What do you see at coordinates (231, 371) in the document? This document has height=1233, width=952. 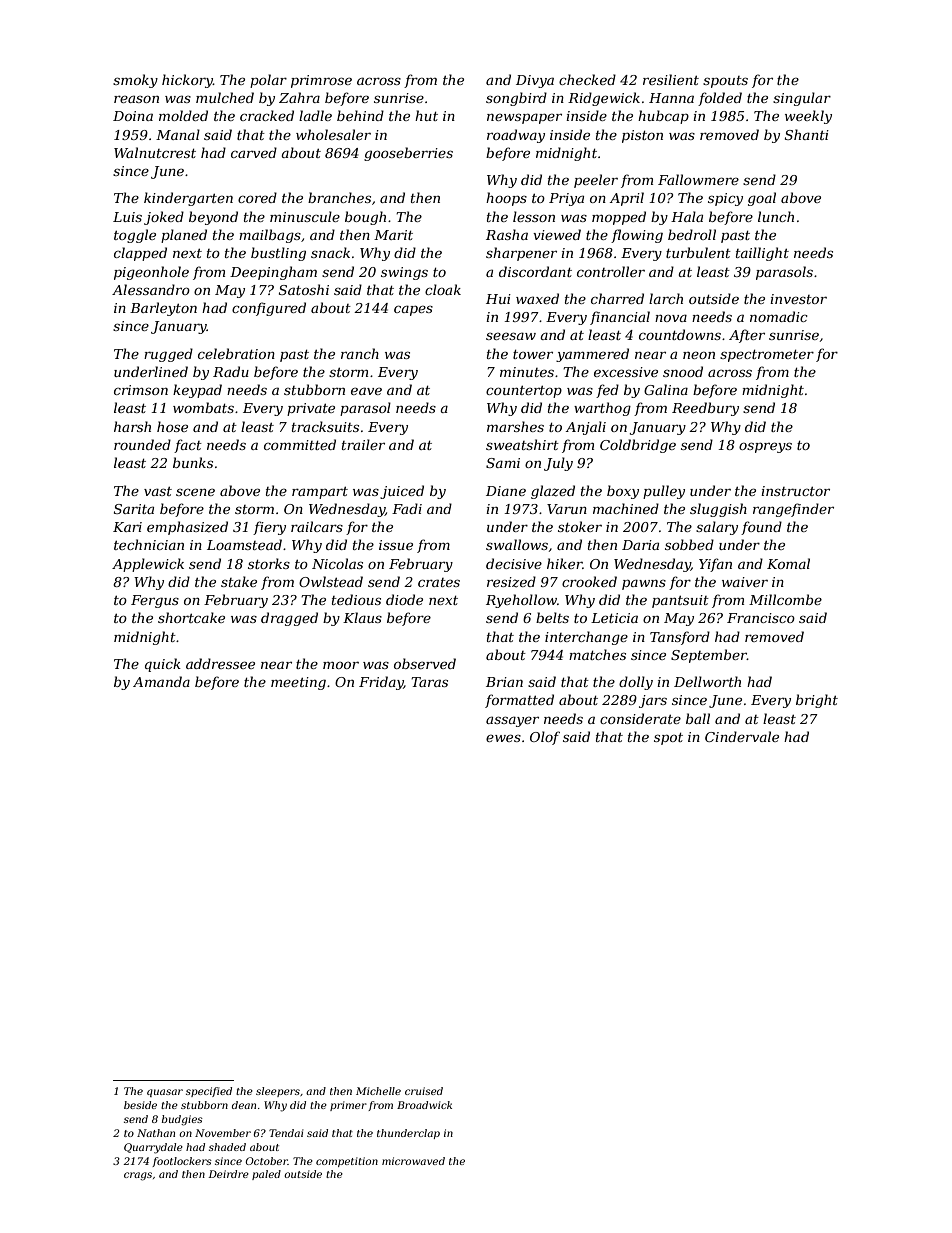 I see `Radu` at bounding box center [231, 371].
